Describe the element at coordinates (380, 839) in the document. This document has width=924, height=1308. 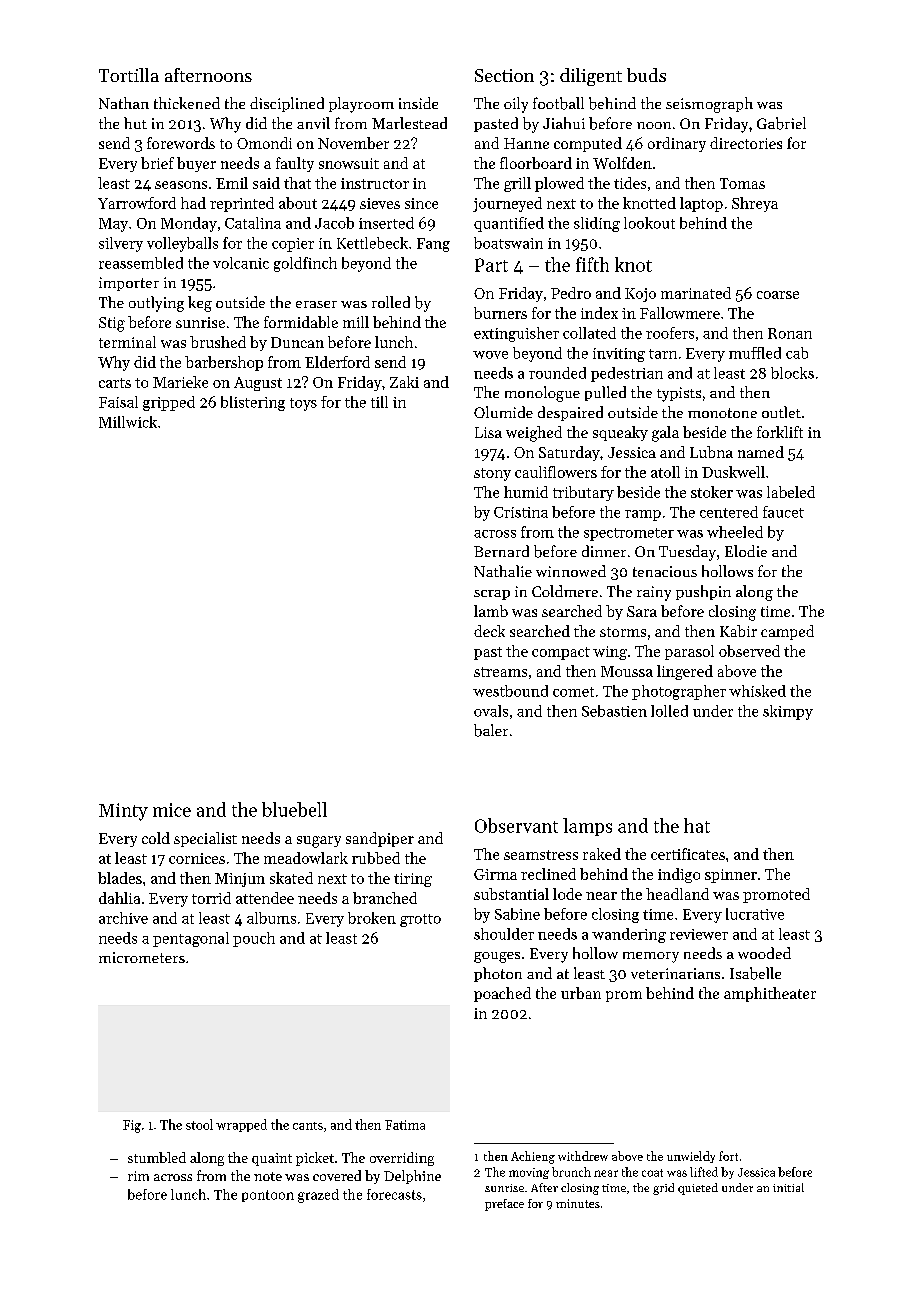
I see `sandpiper` at that location.
